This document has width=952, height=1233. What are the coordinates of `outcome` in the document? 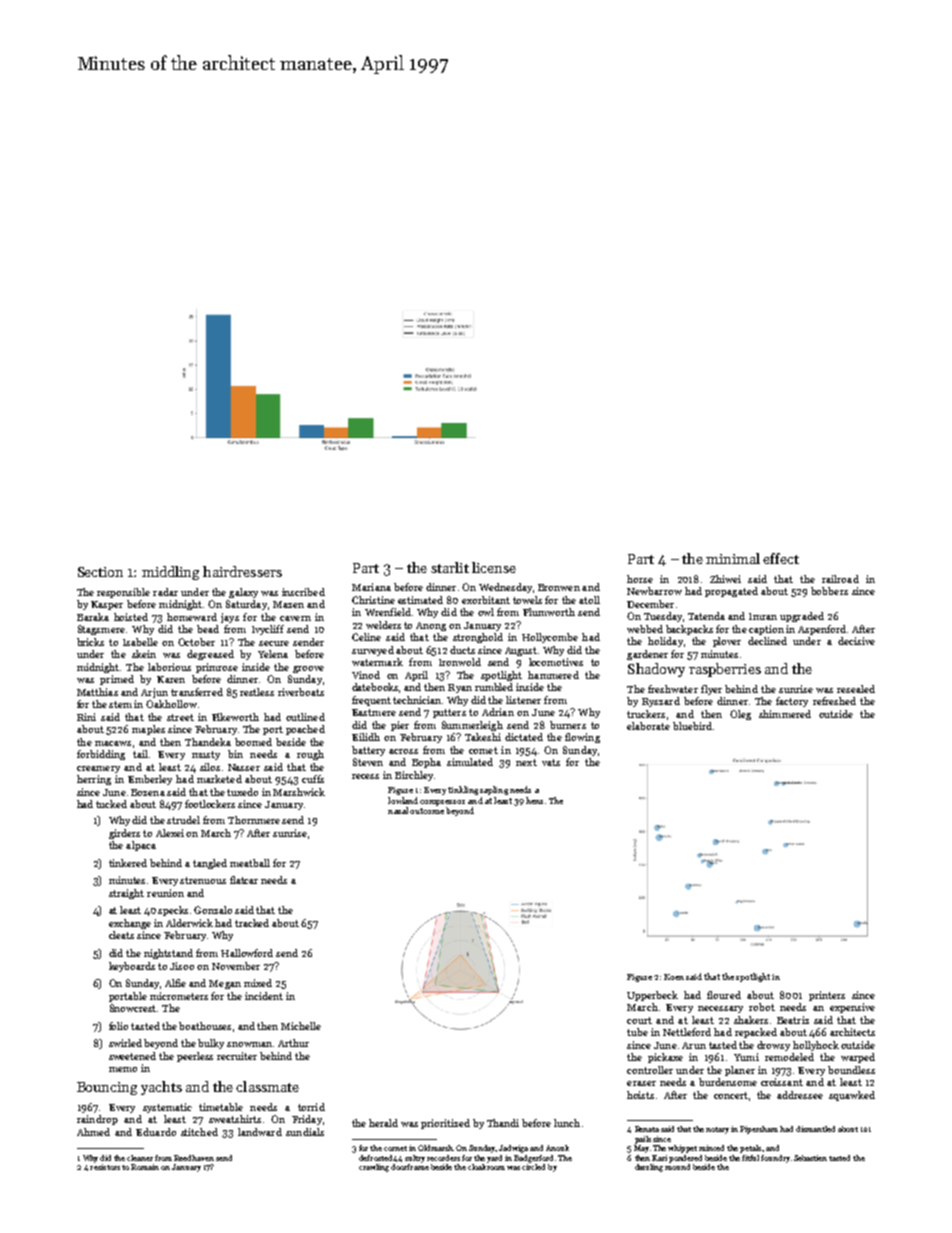 It's located at (427, 811).
